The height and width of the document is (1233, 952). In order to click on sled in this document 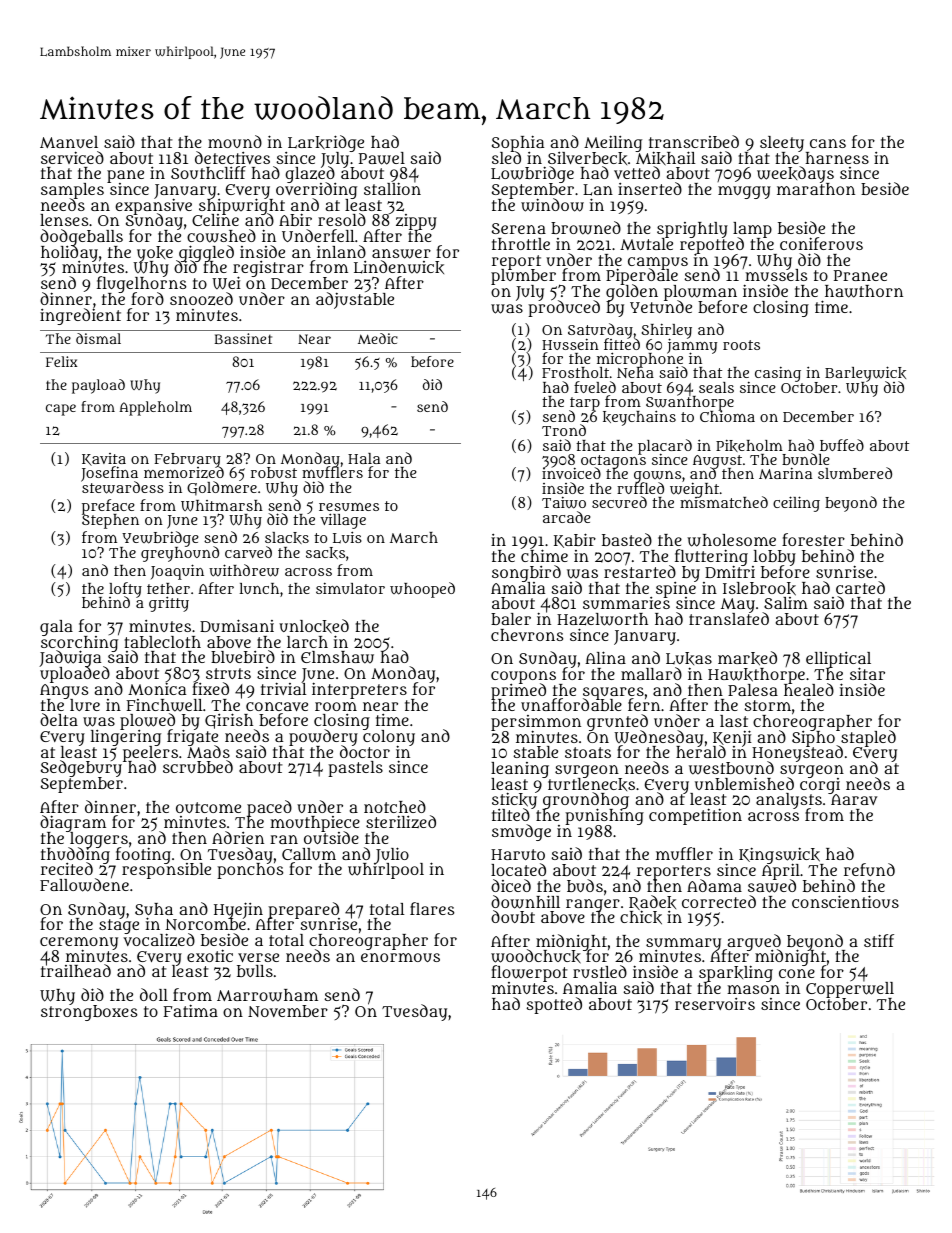, I will do `click(506, 158)`.
